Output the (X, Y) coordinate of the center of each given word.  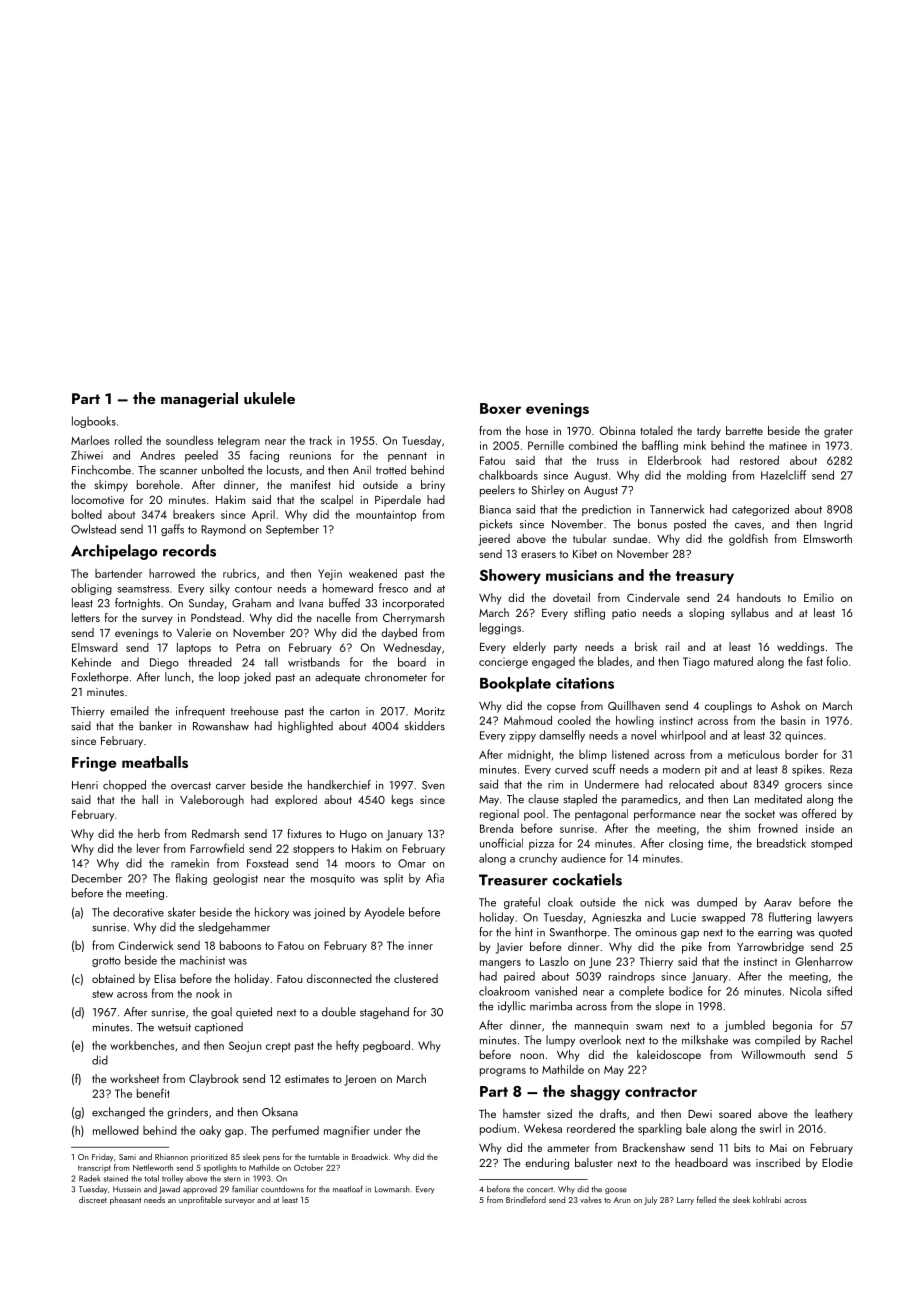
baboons (240, 945)
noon (532, 1056)
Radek (90, 1178)
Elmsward (95, 647)
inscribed (778, 1162)
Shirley (547, 491)
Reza (841, 769)
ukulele (269, 398)
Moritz (429, 711)
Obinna (617, 430)
